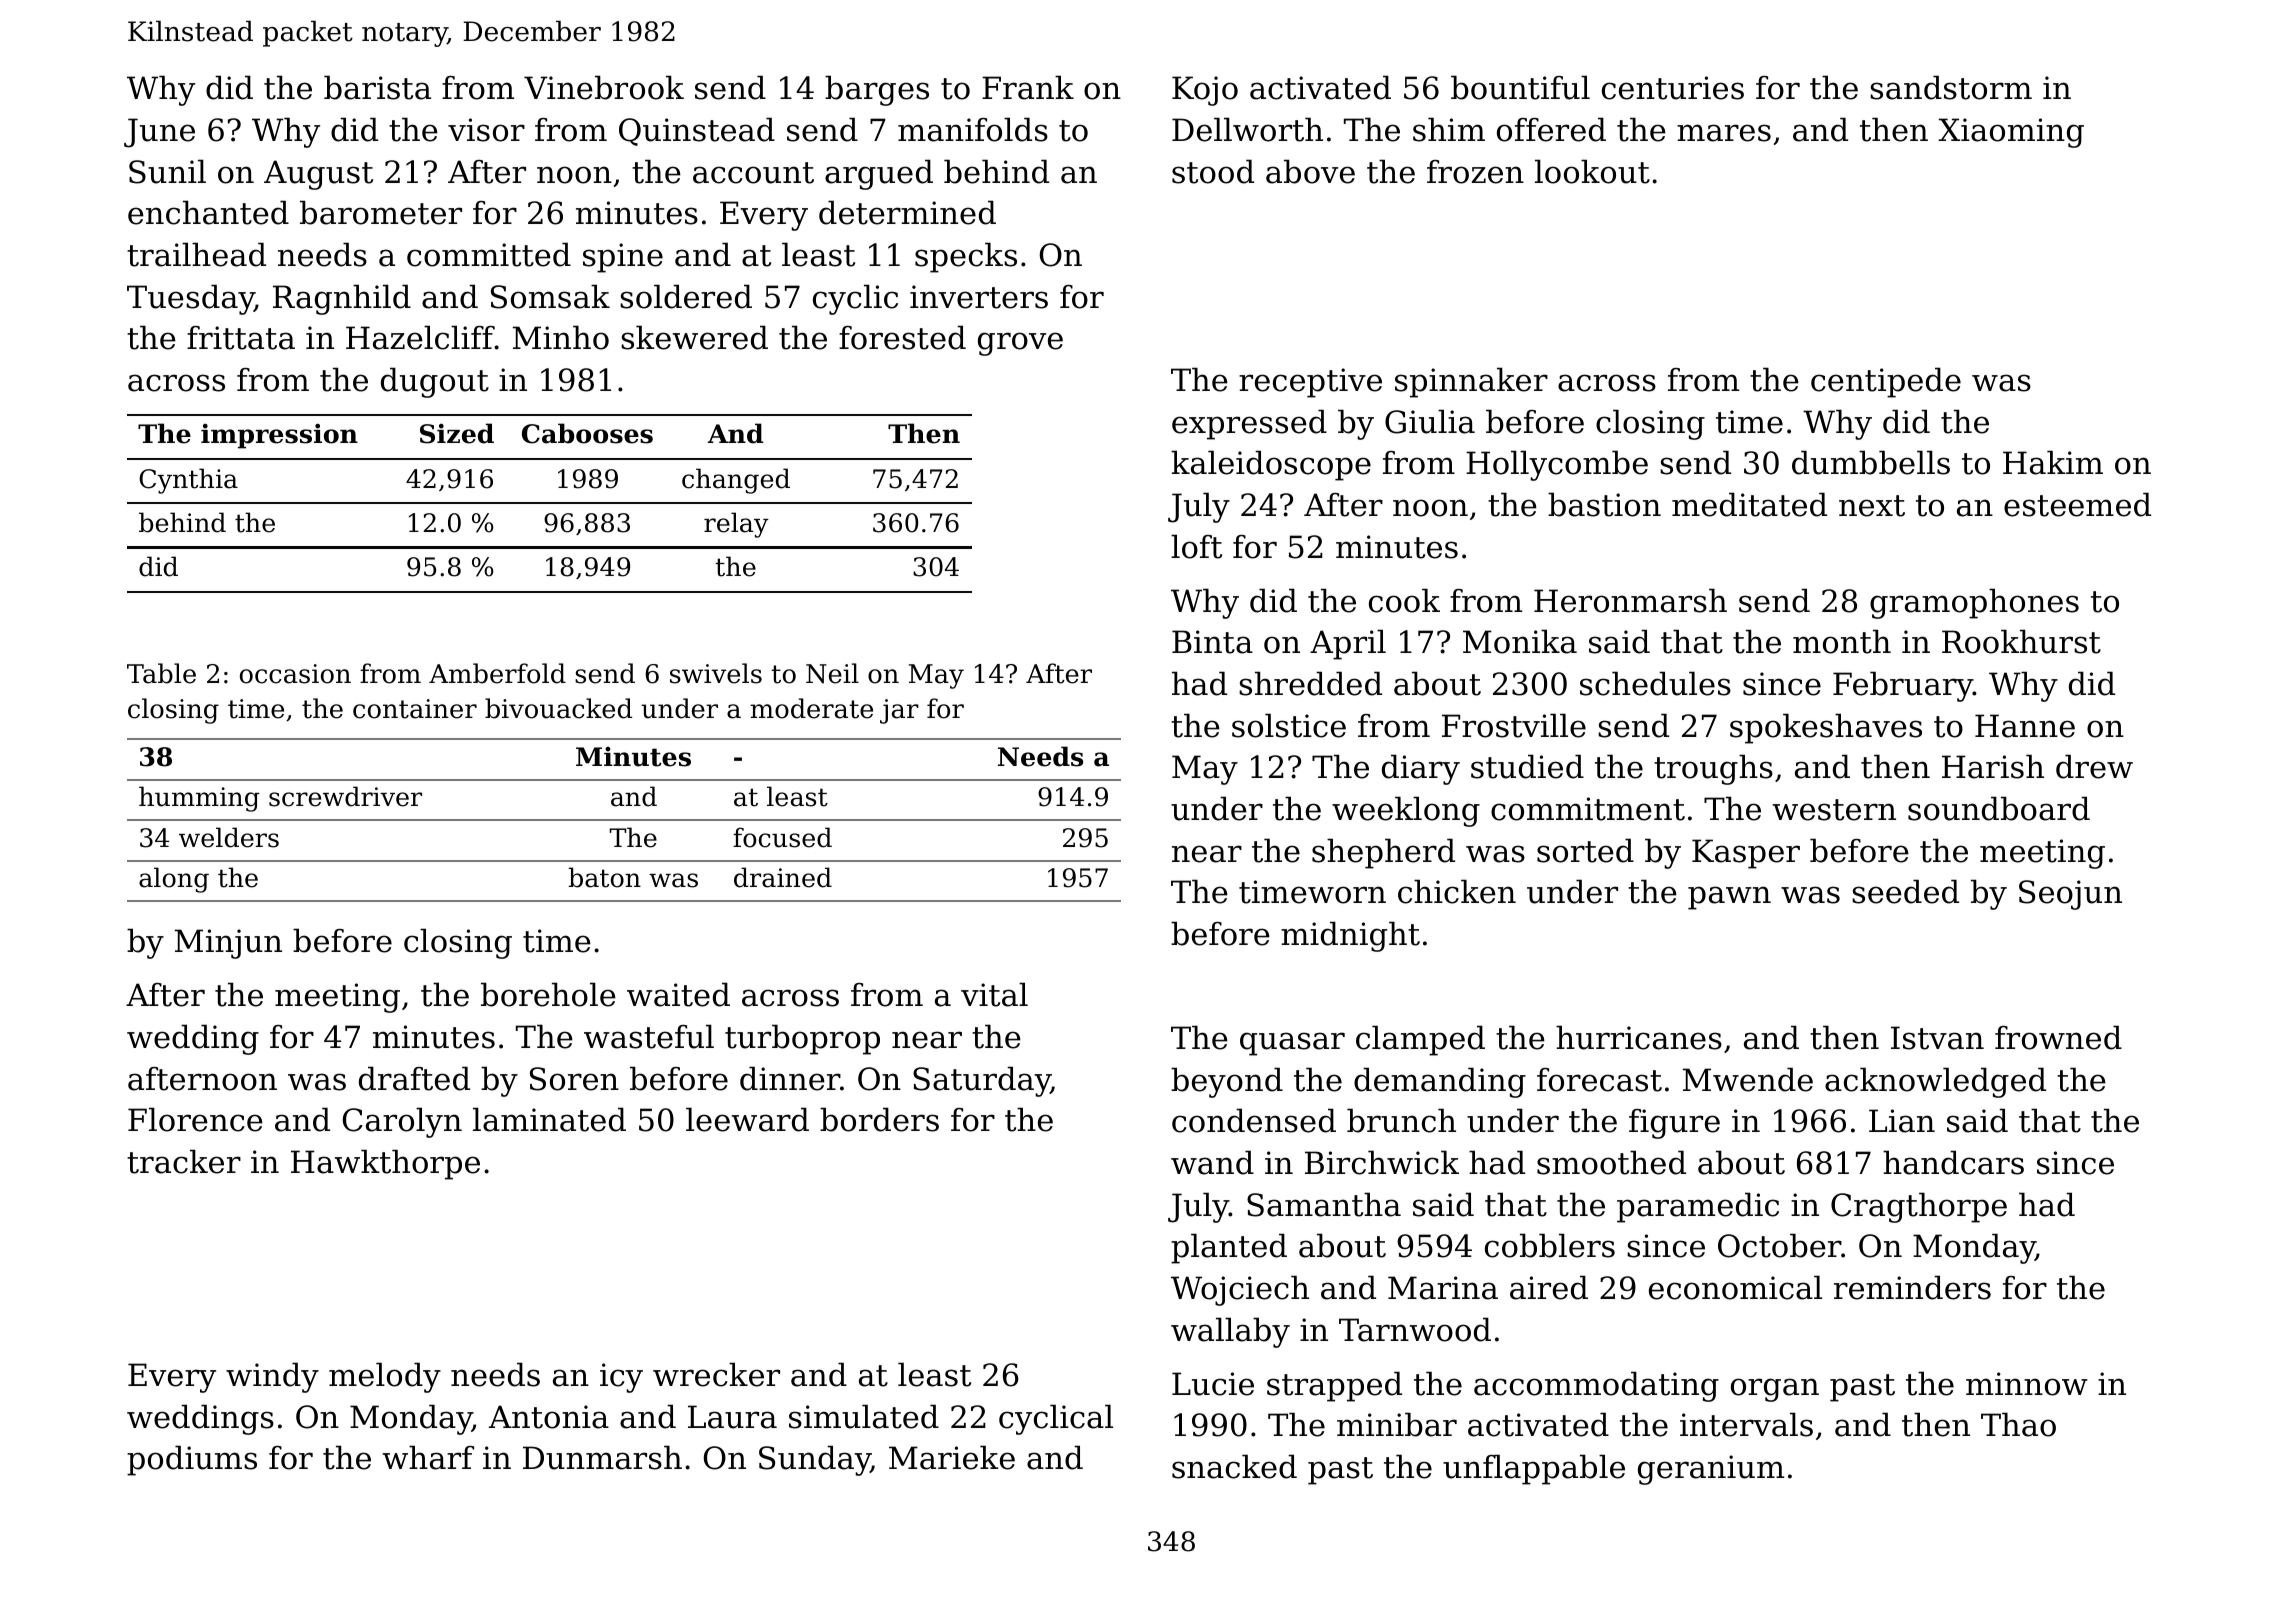  I want to click on expressed, so click(1249, 424).
